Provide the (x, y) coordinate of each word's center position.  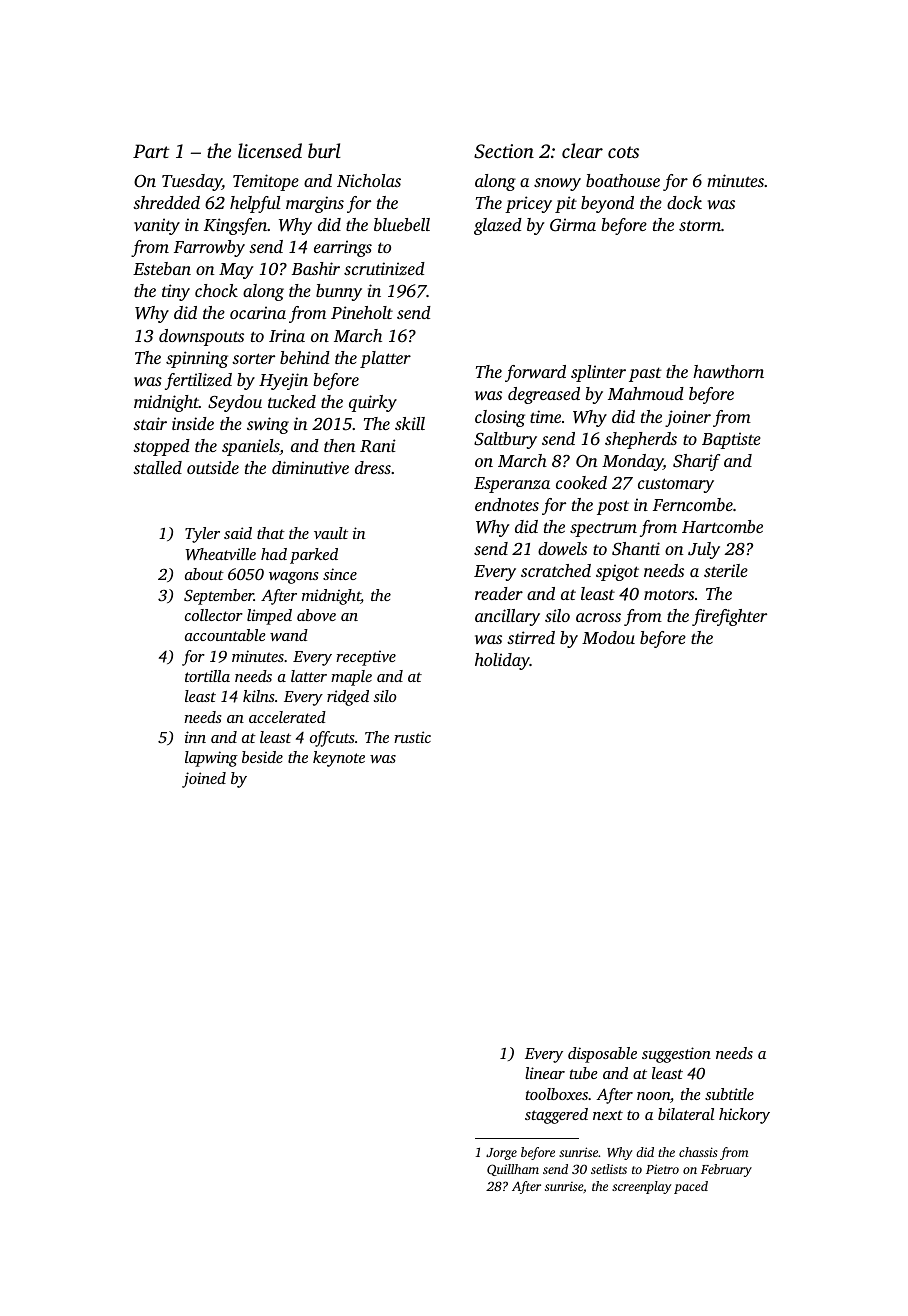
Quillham (513, 1170)
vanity (157, 226)
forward (535, 373)
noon (653, 1096)
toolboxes (556, 1094)
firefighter (729, 617)
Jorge (501, 1154)
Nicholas (369, 180)
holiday (502, 661)
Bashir (316, 268)
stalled (157, 467)
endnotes (507, 504)
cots (623, 152)
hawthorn (728, 371)
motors (669, 594)
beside (262, 757)
